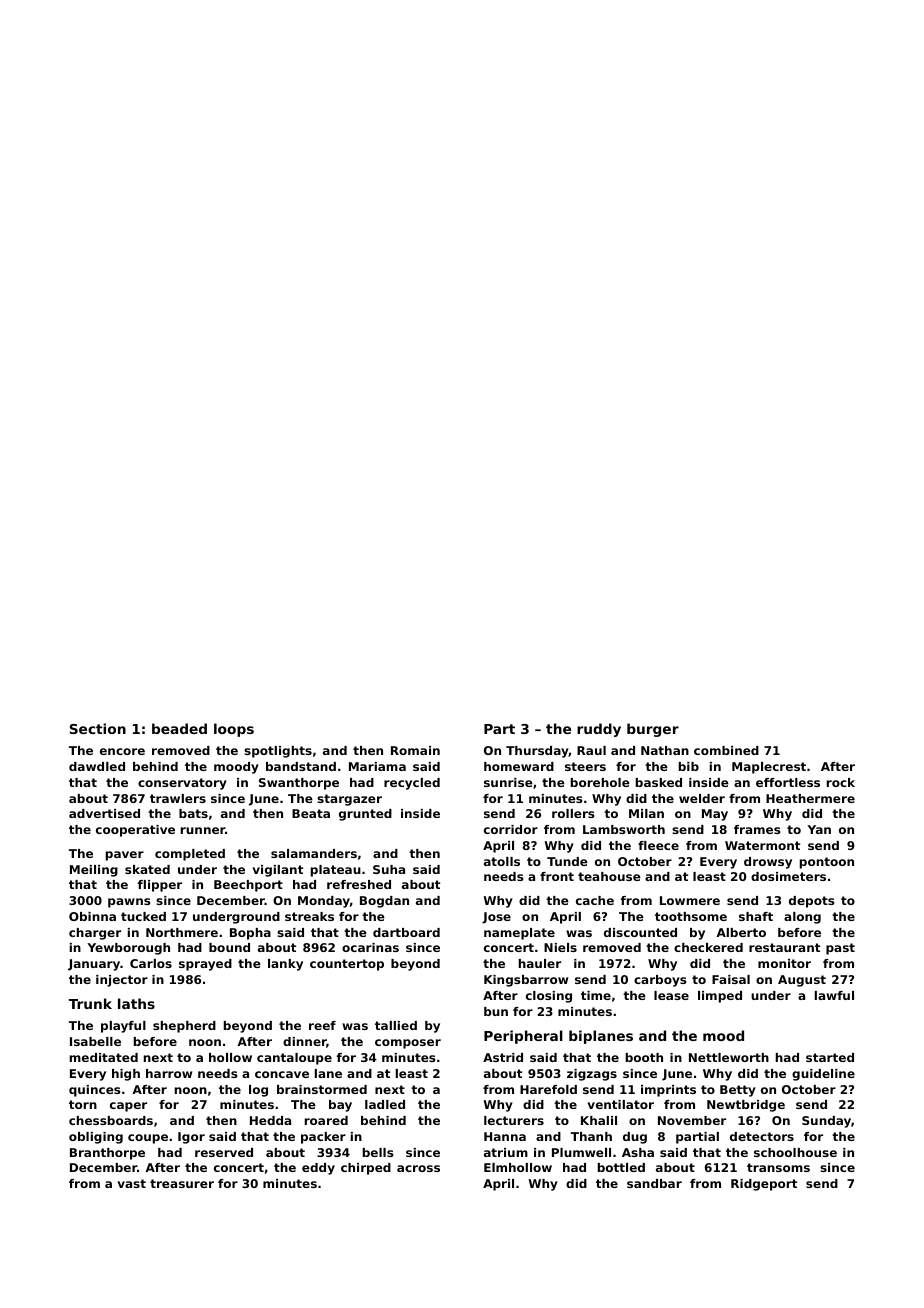  I want to click on bound, so click(229, 947).
